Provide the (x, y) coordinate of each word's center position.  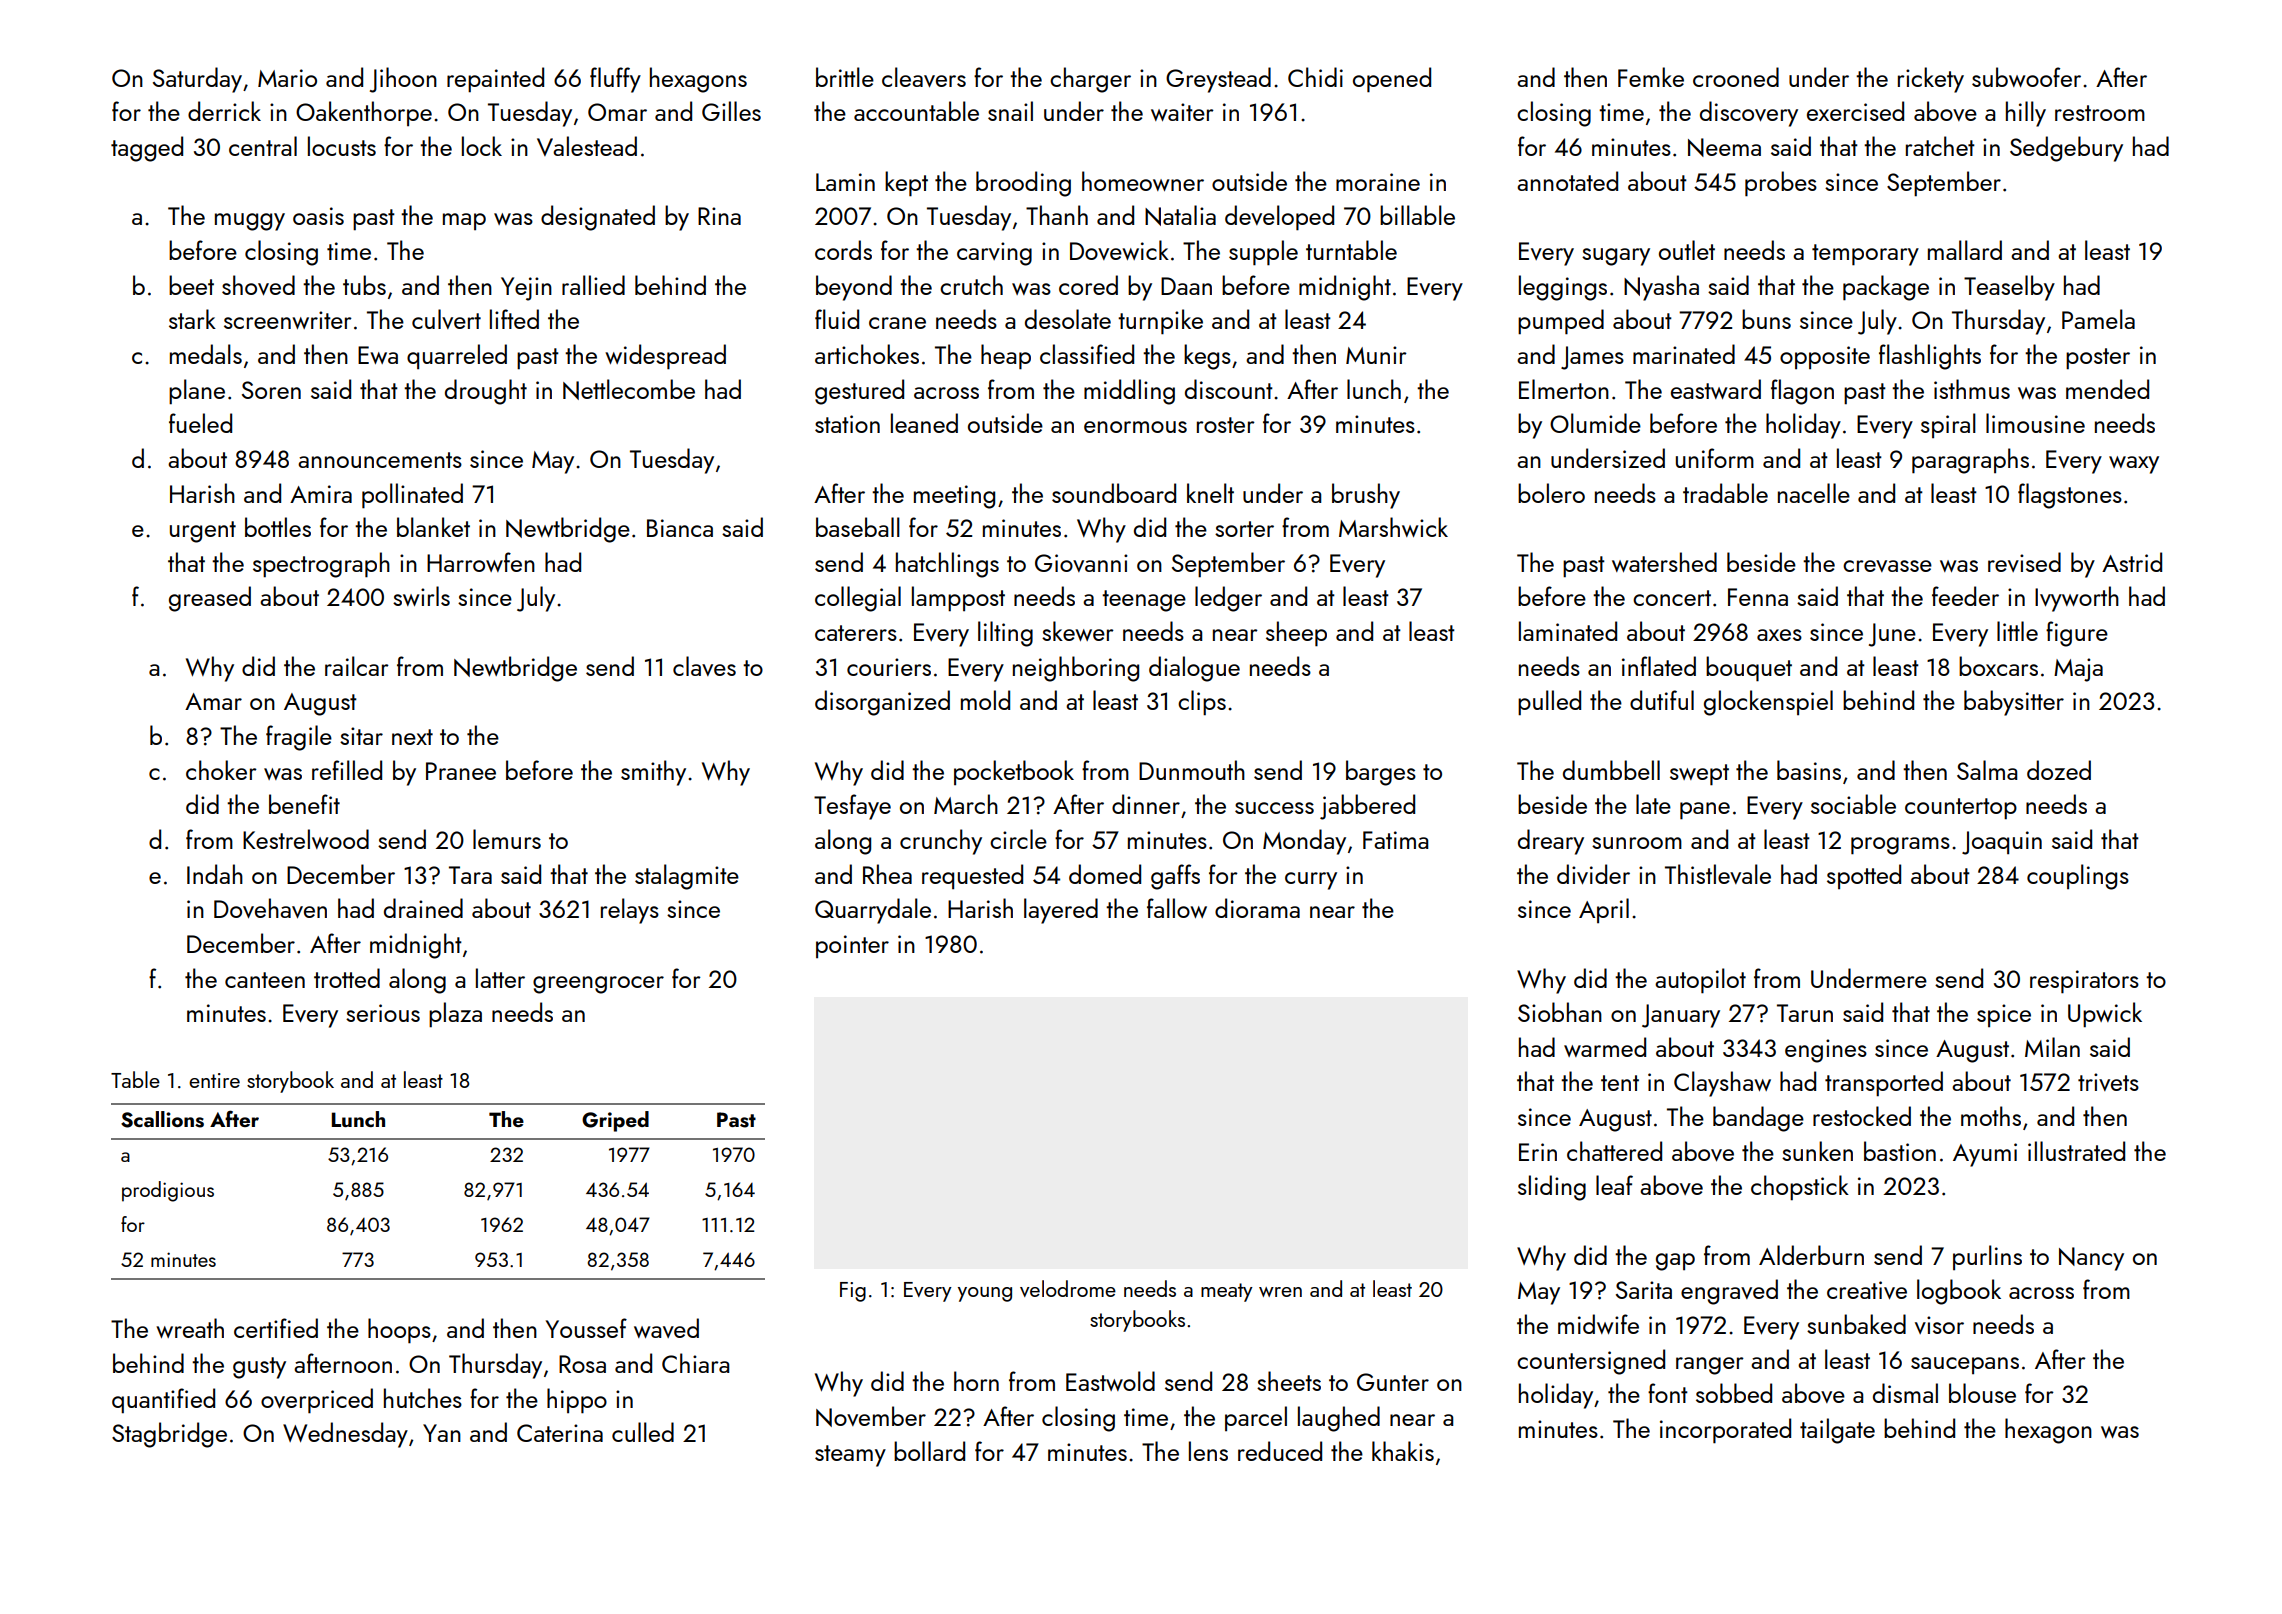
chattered (1614, 1151)
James (1592, 358)
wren (1280, 1292)
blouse (1982, 1393)
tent (1620, 1083)
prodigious (168, 1191)
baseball (858, 527)
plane (197, 392)
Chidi (1315, 77)
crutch (971, 285)
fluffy (615, 80)
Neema (1724, 147)
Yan (442, 1433)
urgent (203, 532)
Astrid (2132, 562)
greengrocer (598, 985)
